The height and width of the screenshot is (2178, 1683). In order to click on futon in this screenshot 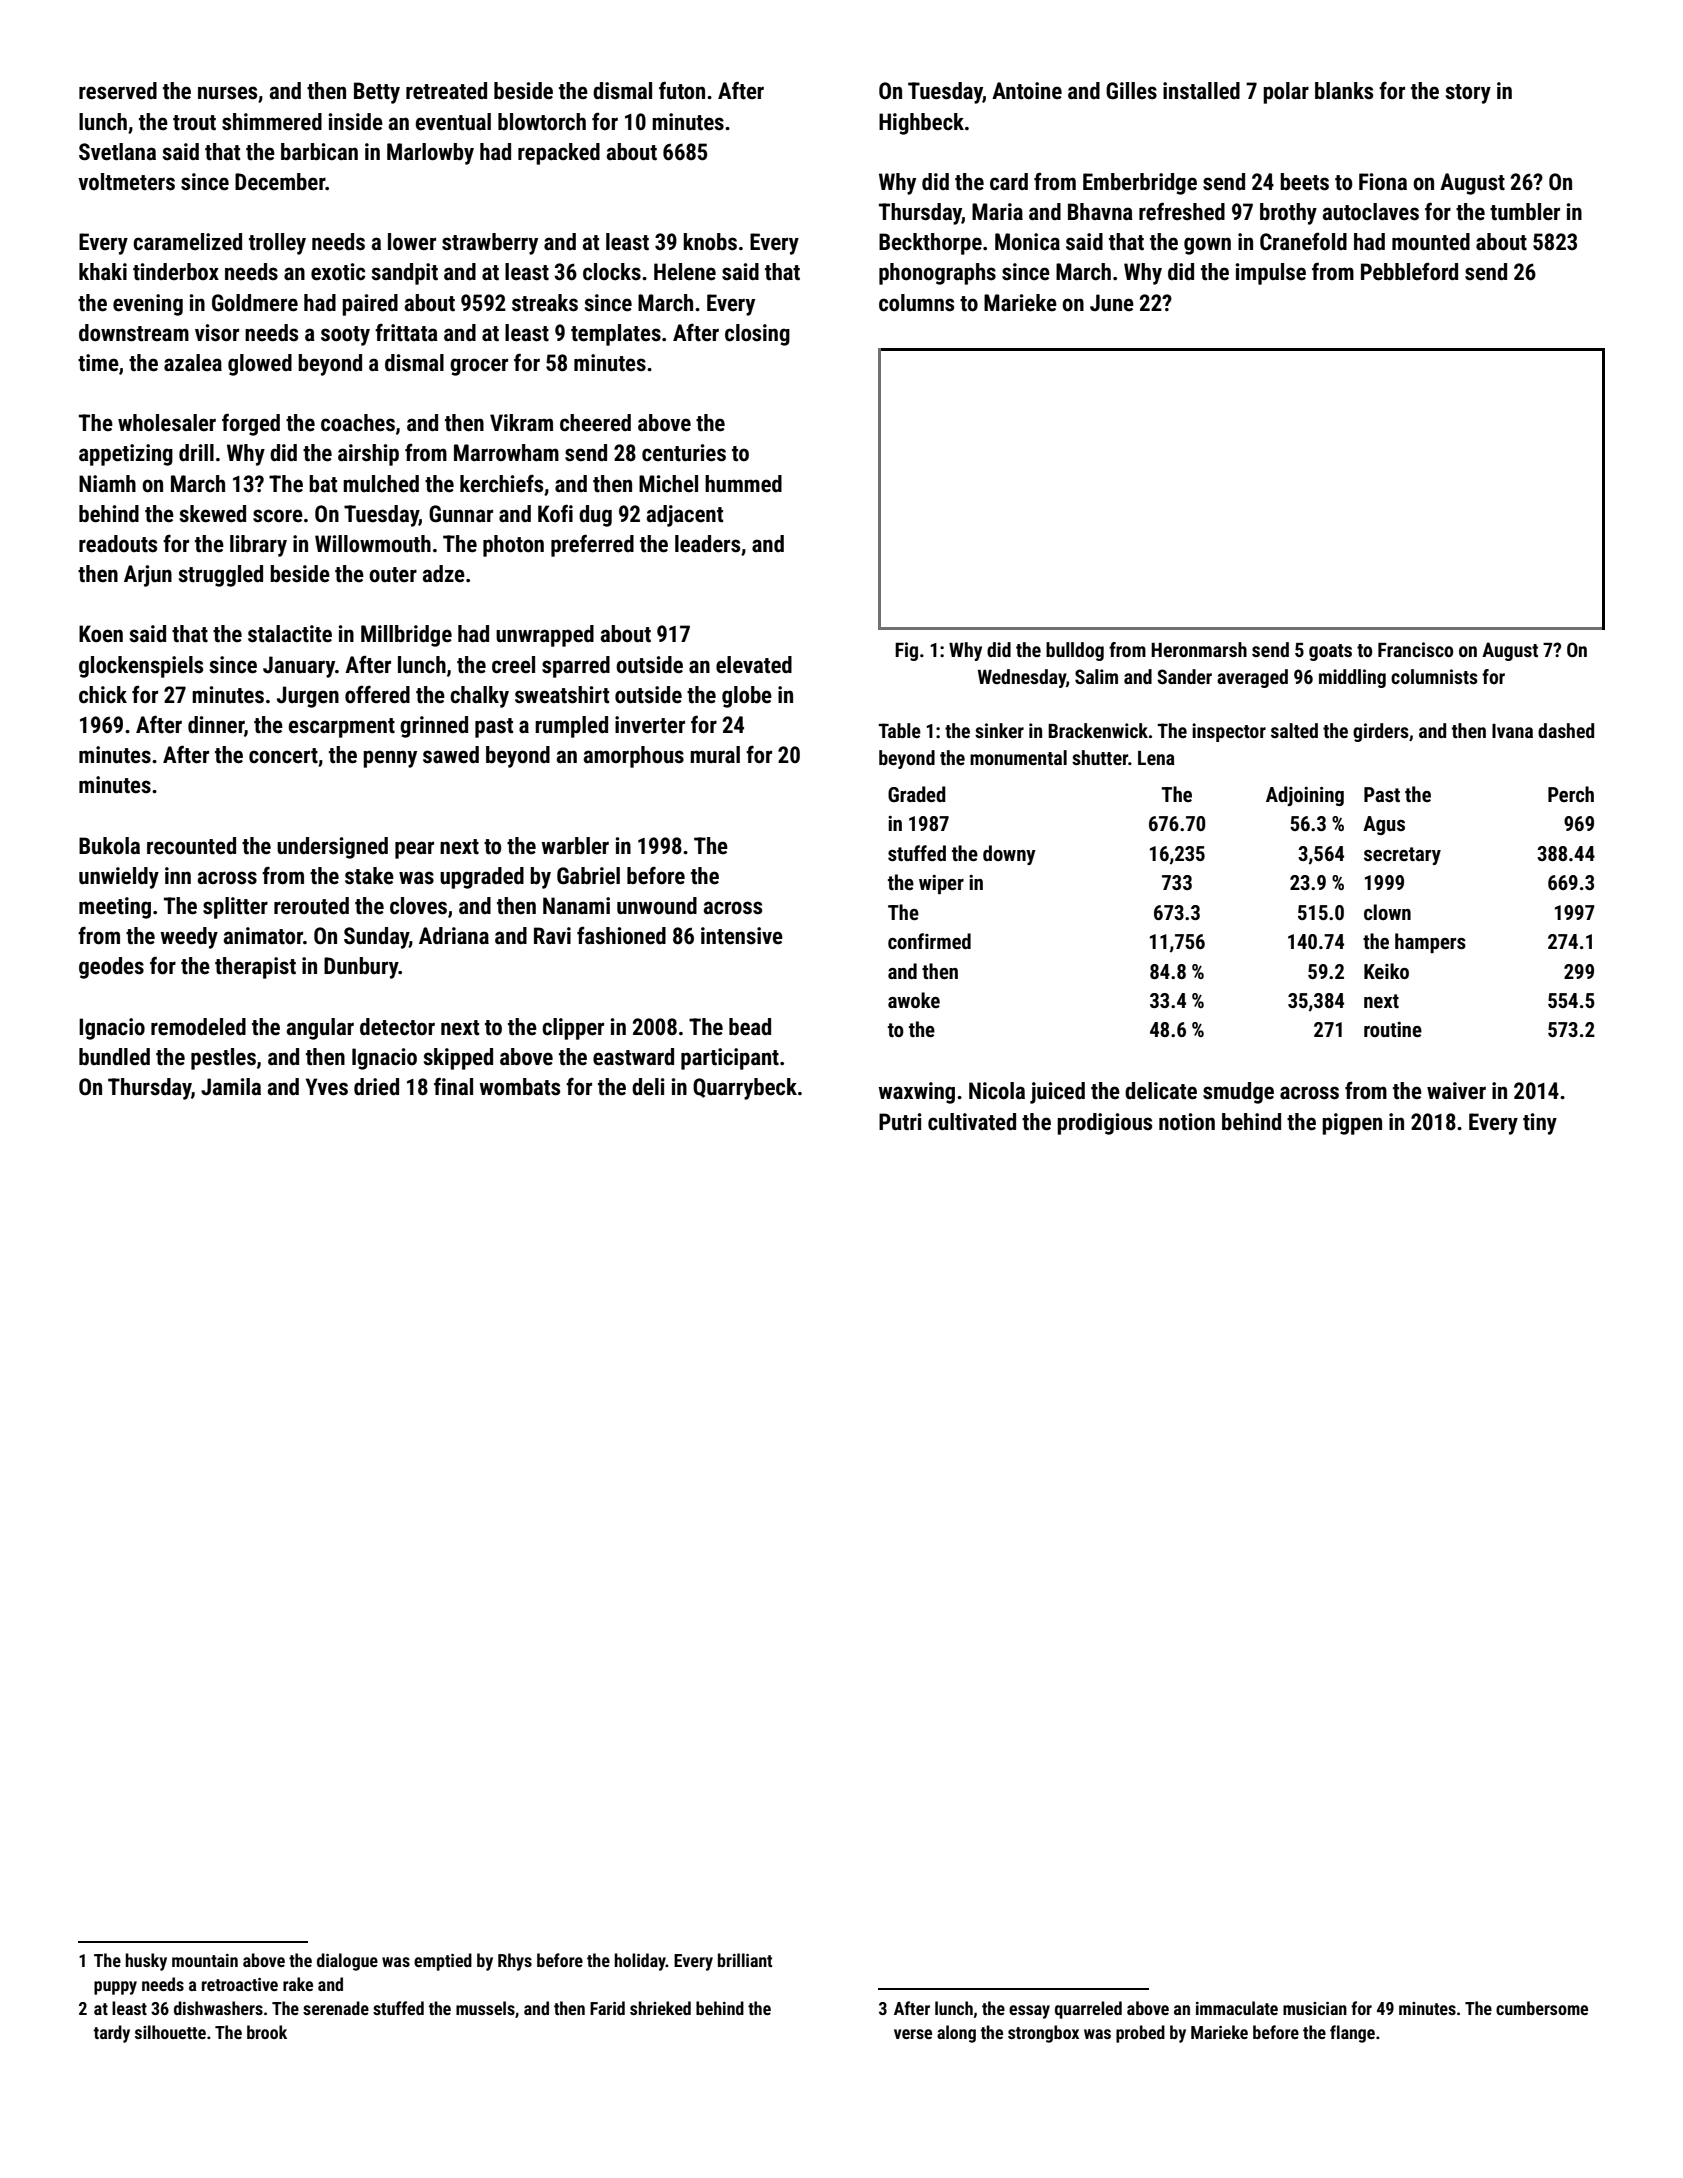, I will do `click(682, 90)`.
